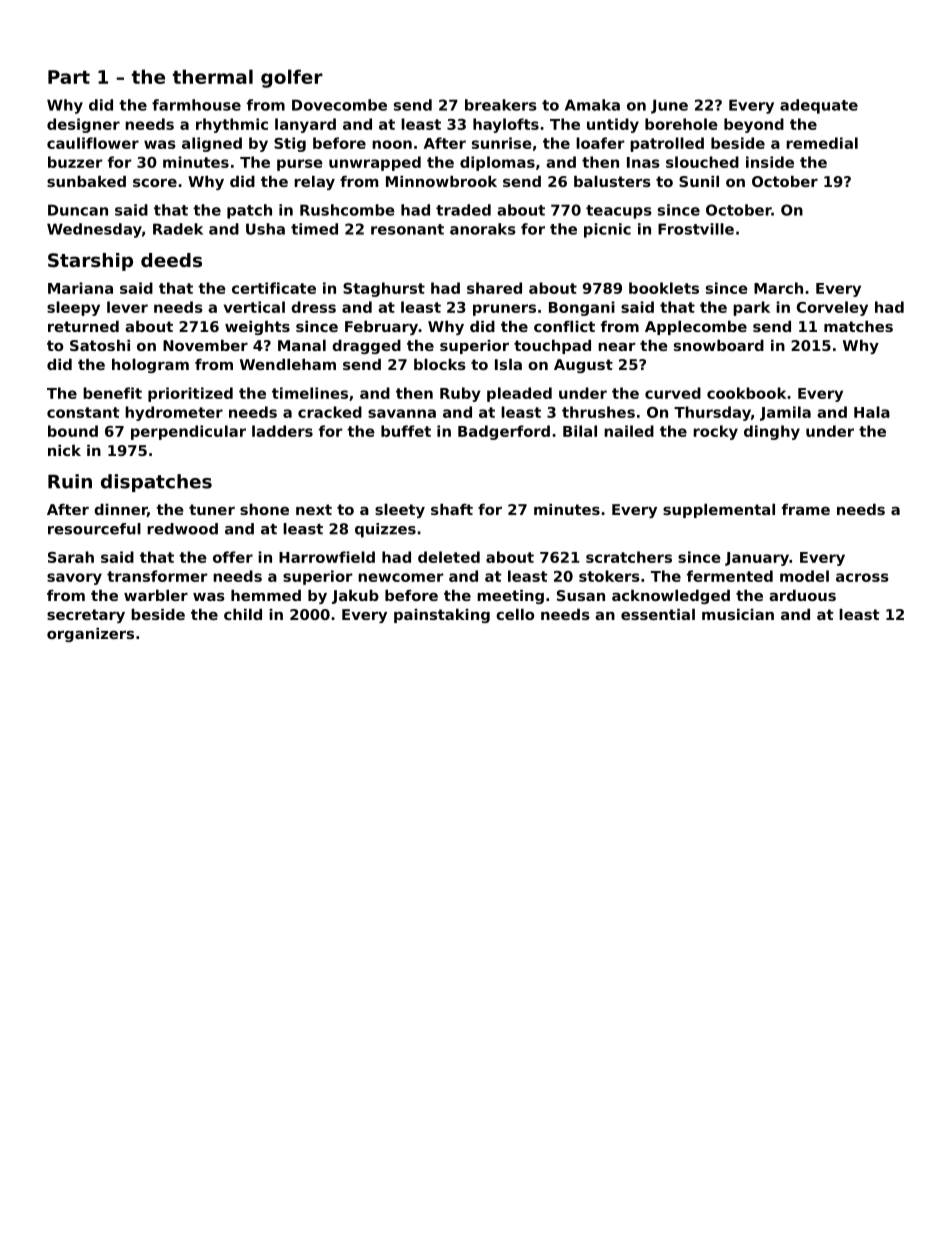 The image size is (952, 1233). Describe the element at coordinates (274, 288) in the screenshot. I see `certificate` at that location.
